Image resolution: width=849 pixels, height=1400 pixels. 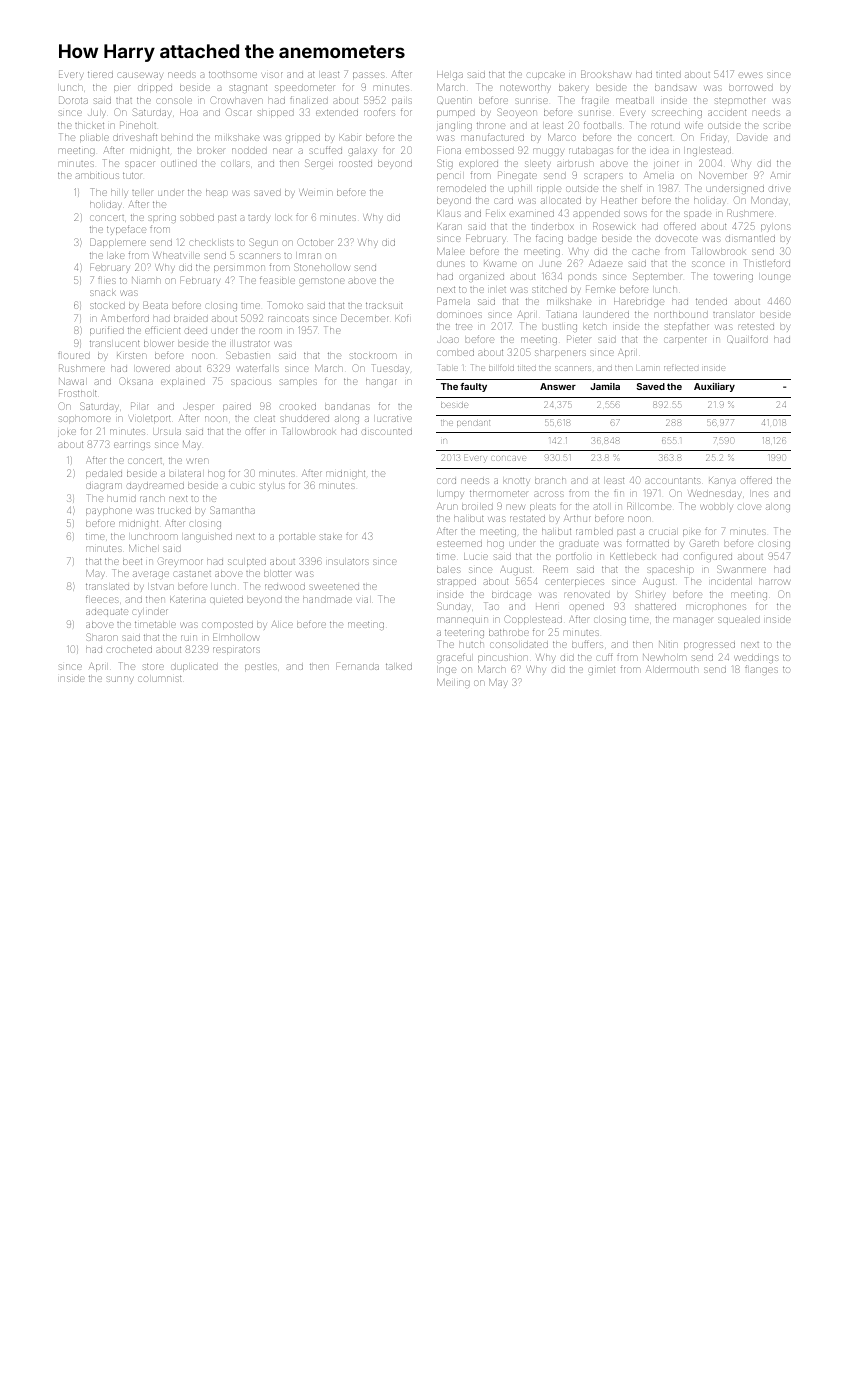 I want to click on causeway, so click(x=140, y=76).
